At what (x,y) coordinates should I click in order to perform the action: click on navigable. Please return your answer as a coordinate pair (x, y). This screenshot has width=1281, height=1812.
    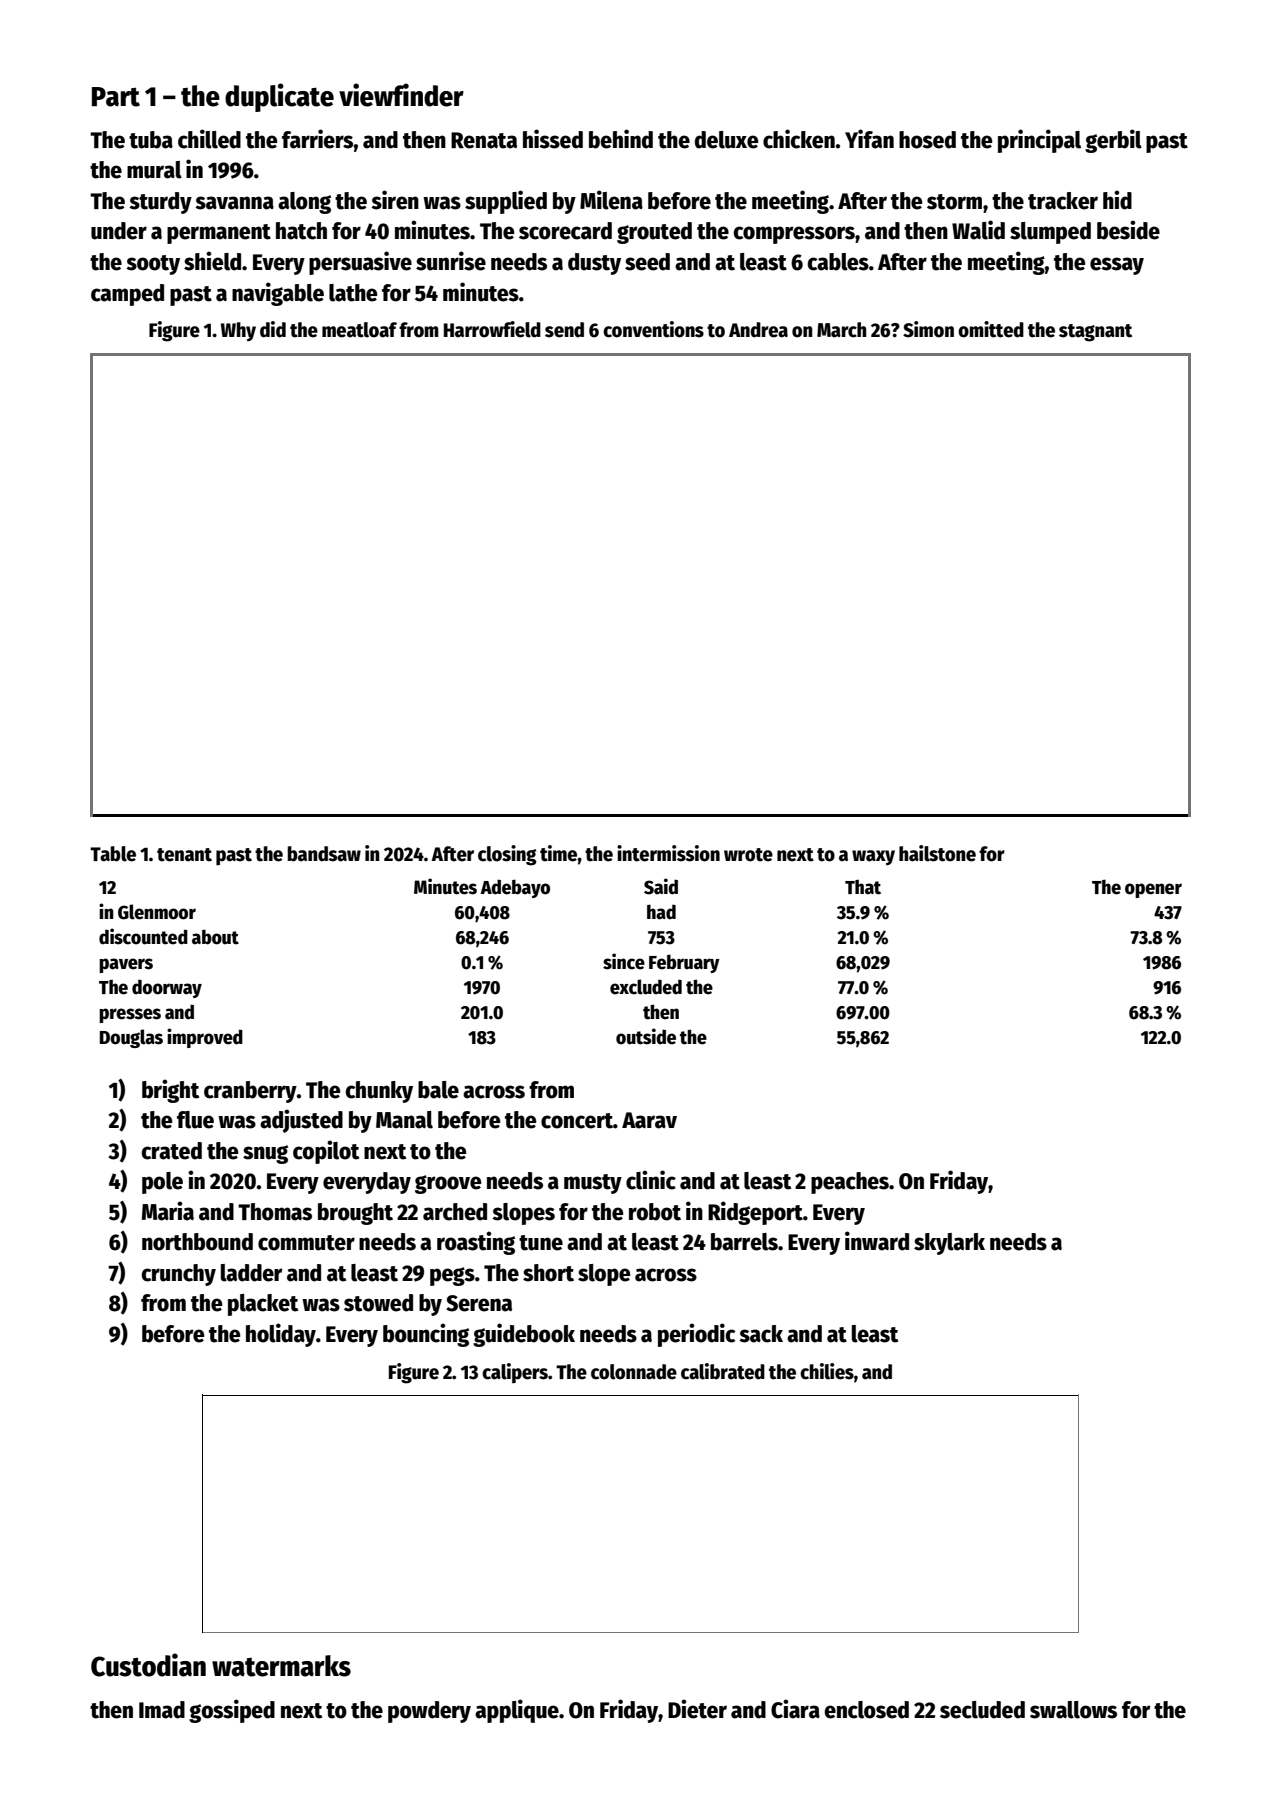
    Looking at the image, I should click on (278, 294).
